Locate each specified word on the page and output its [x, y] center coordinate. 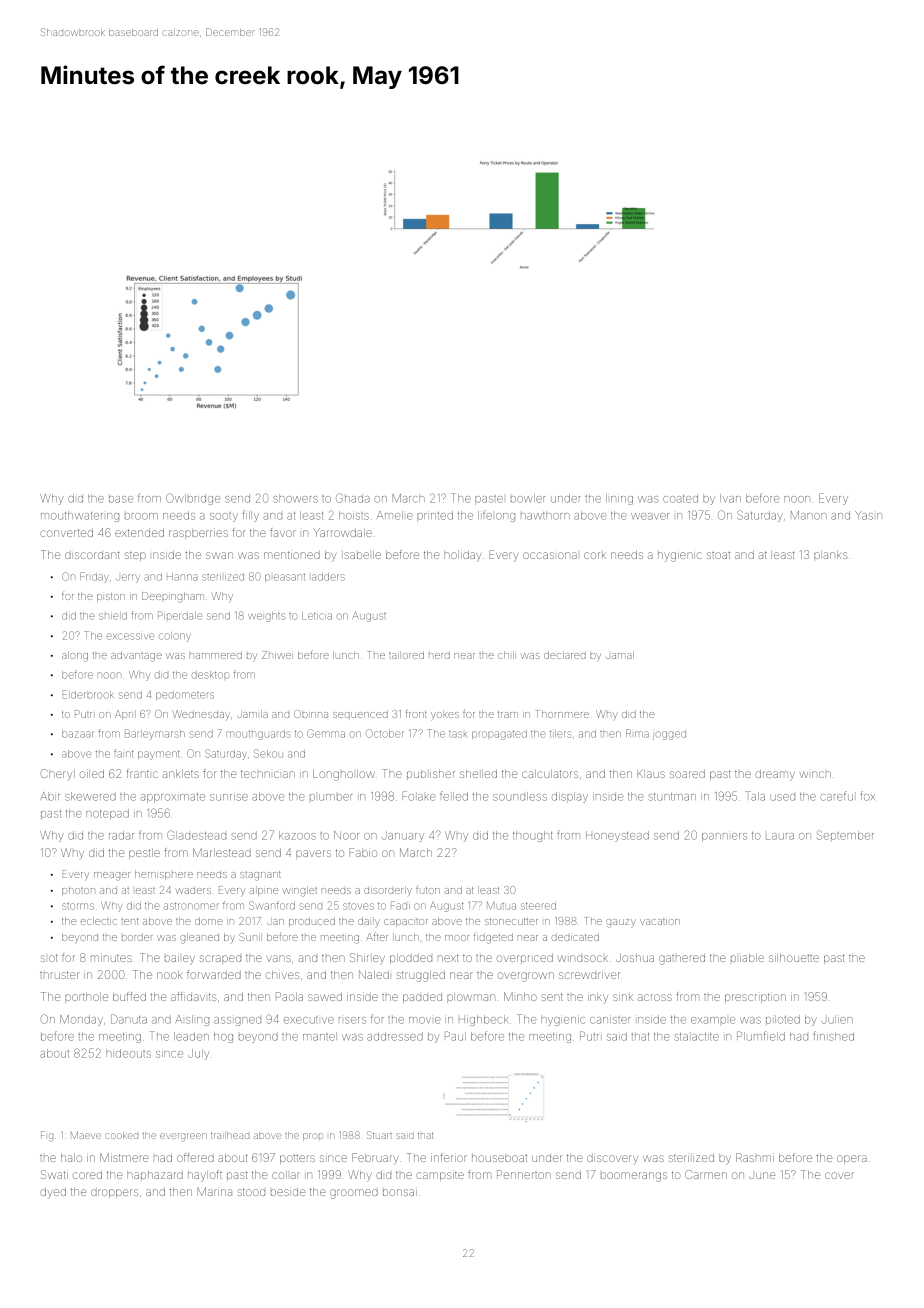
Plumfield [761, 1036]
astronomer [191, 906]
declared [565, 655]
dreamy [775, 775]
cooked [121, 1135]
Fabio [363, 852]
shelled [478, 774]
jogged [669, 735]
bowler [528, 498]
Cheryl [58, 775]
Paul [455, 1036]
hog [223, 1037]
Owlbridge [193, 499]
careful [836, 796]
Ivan [730, 498]
